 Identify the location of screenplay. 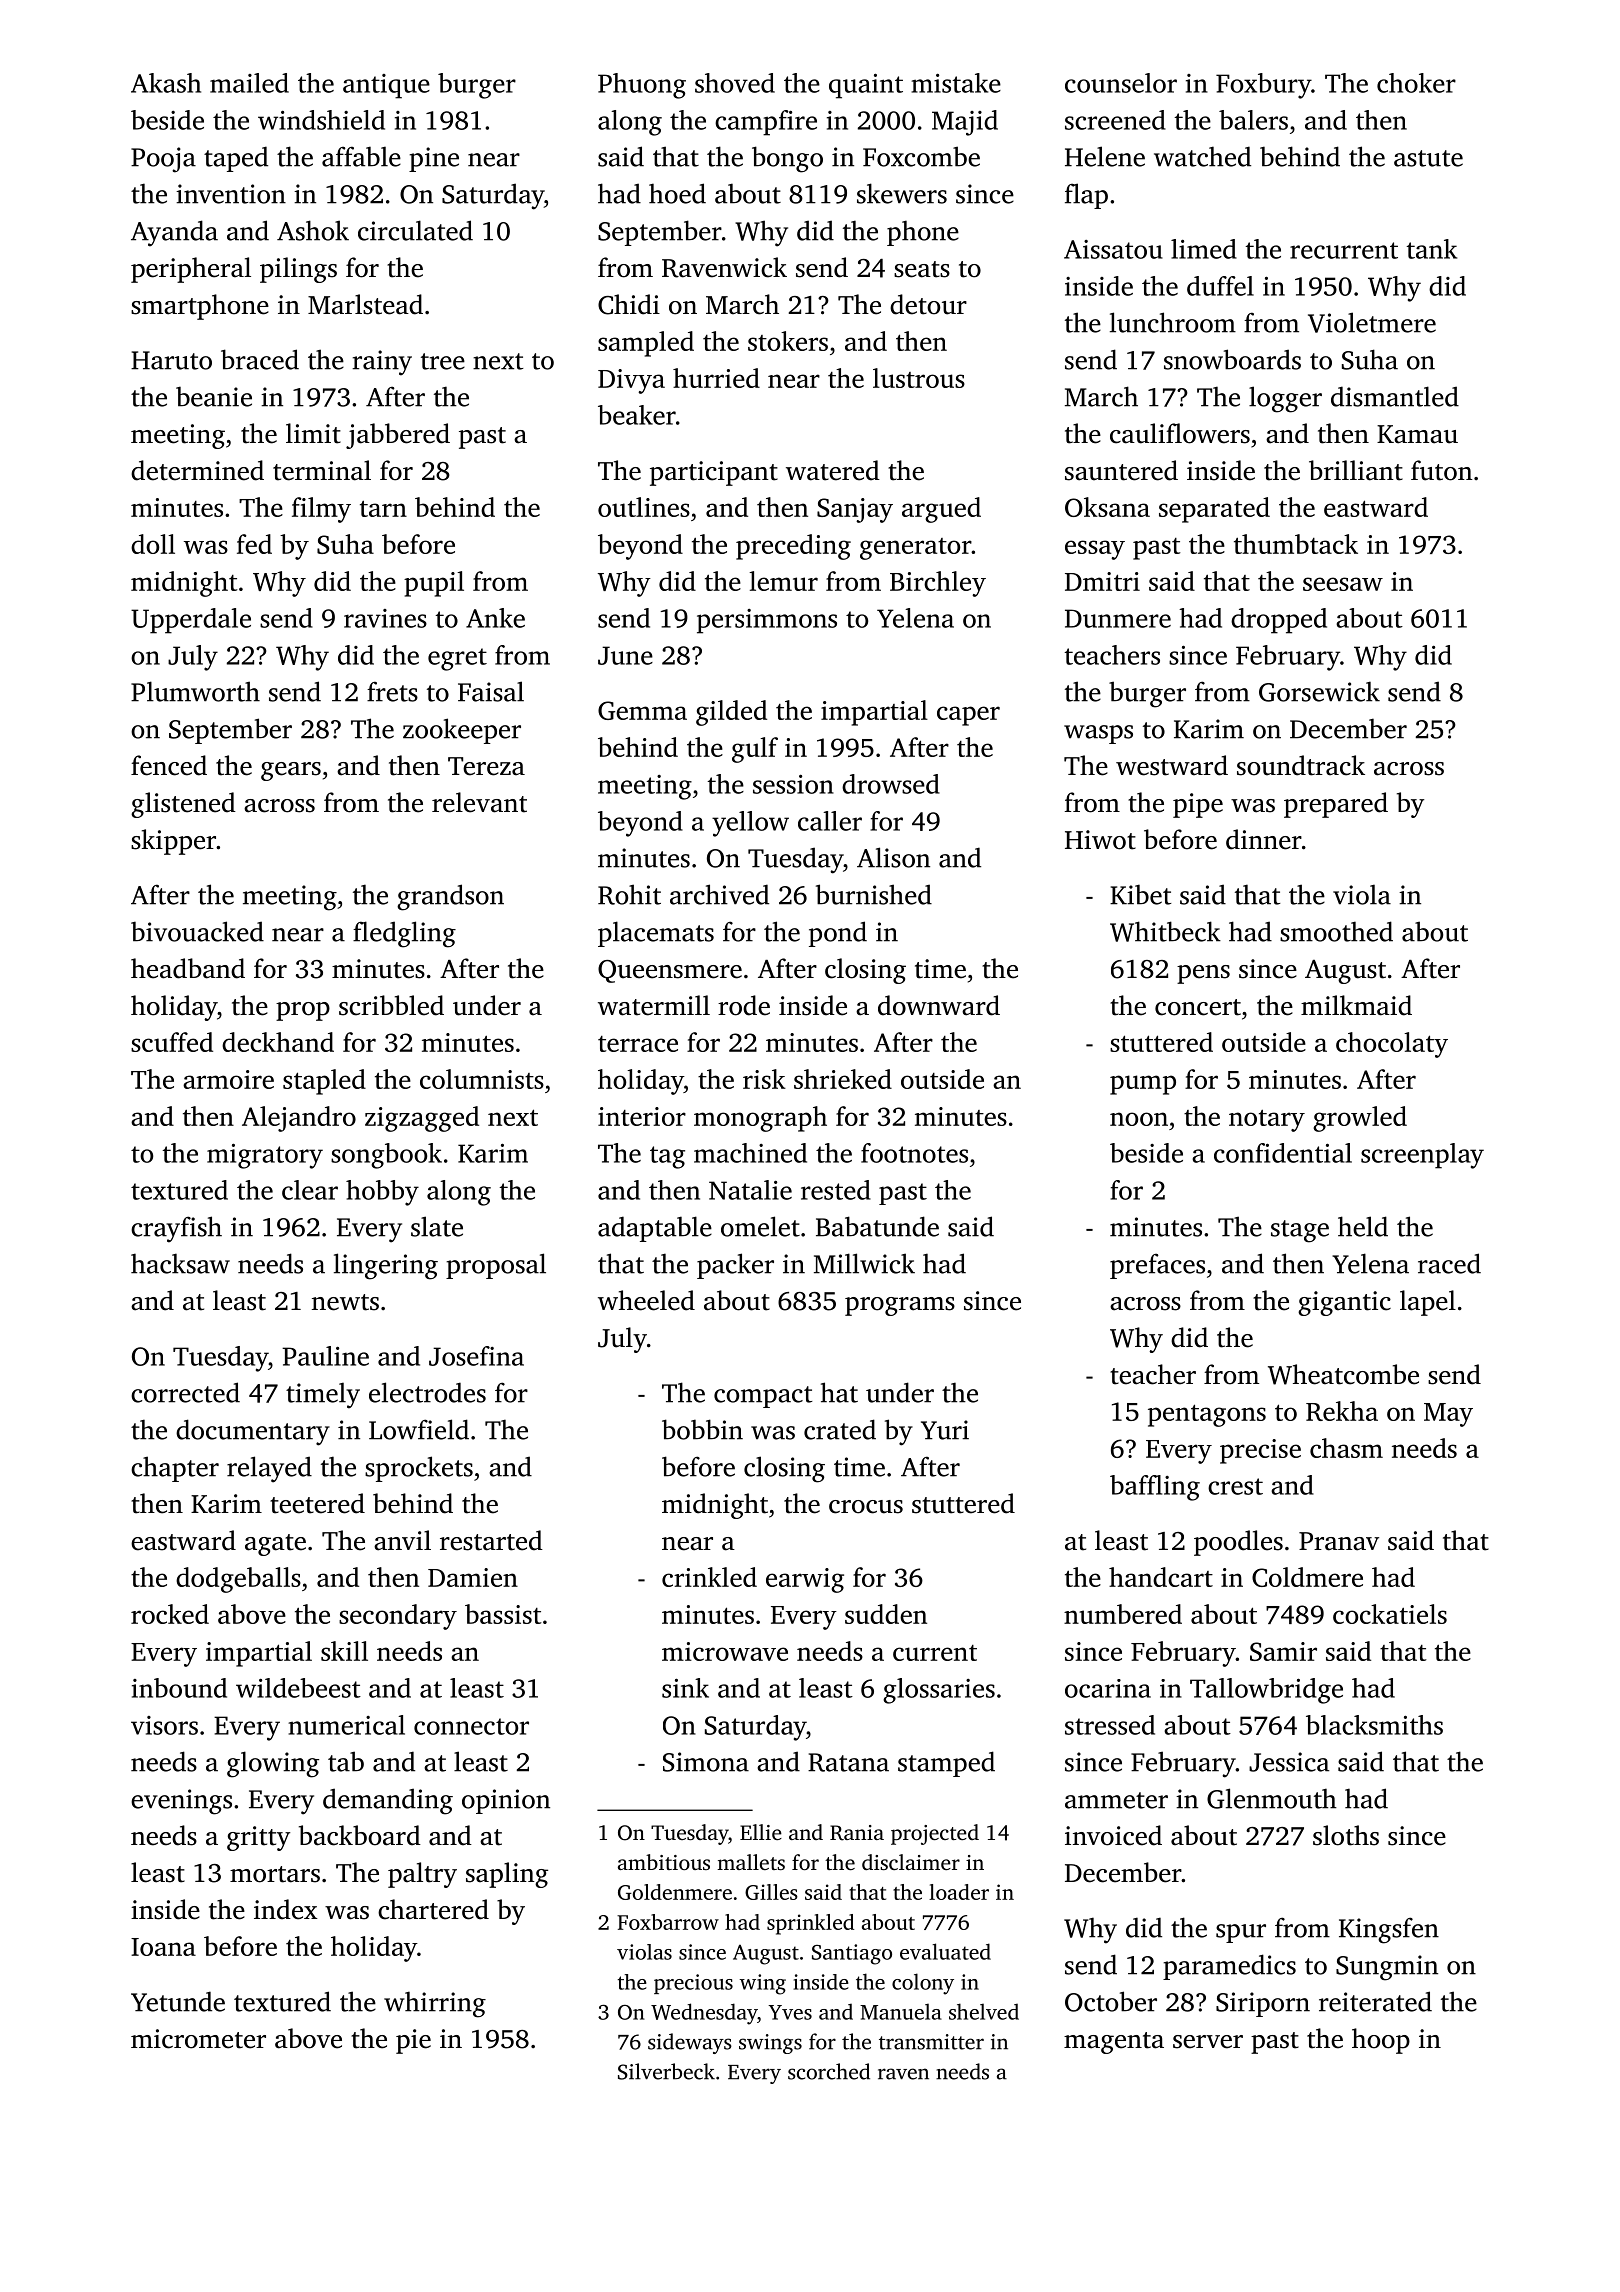
(1422, 1156).
